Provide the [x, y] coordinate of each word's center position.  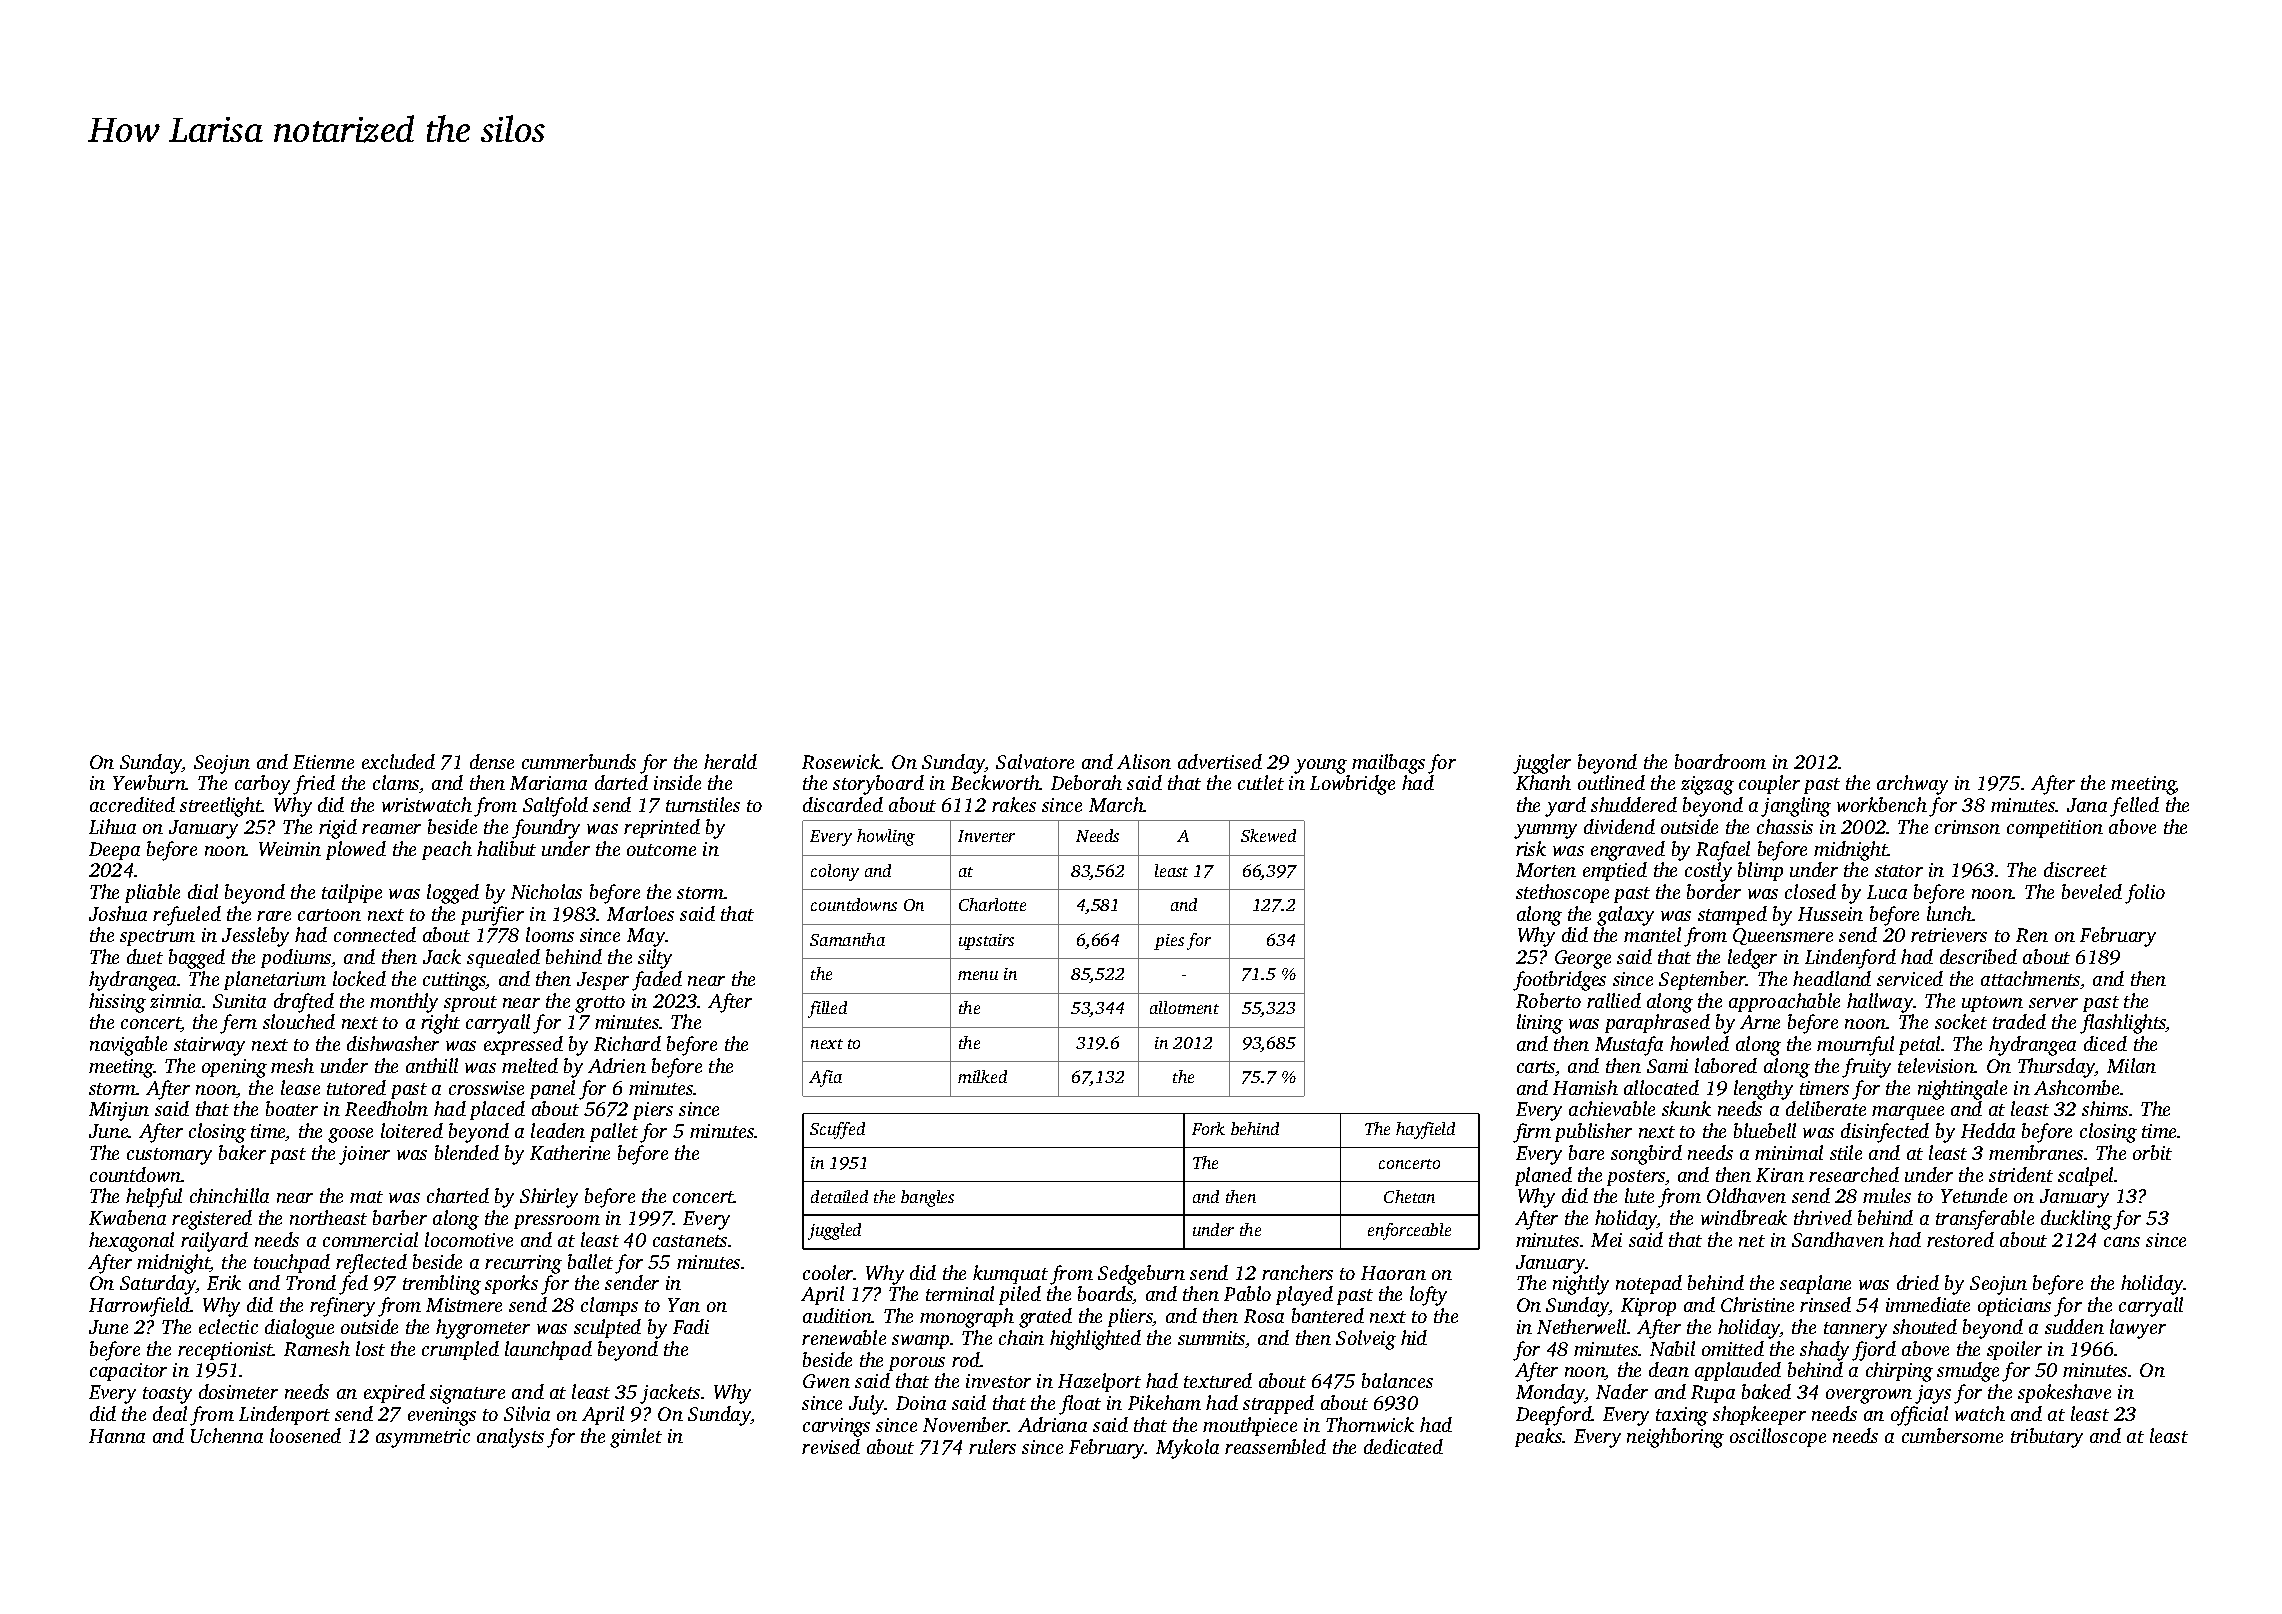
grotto [600, 1004]
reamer [391, 829]
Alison [1144, 761]
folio [2145, 894]
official [1919, 1416]
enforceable [1409, 1231]
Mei [1606, 1240]
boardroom [1720, 761]
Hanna [117, 1436]
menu [978, 975]
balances [1397, 1380]
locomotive [469, 1239]
